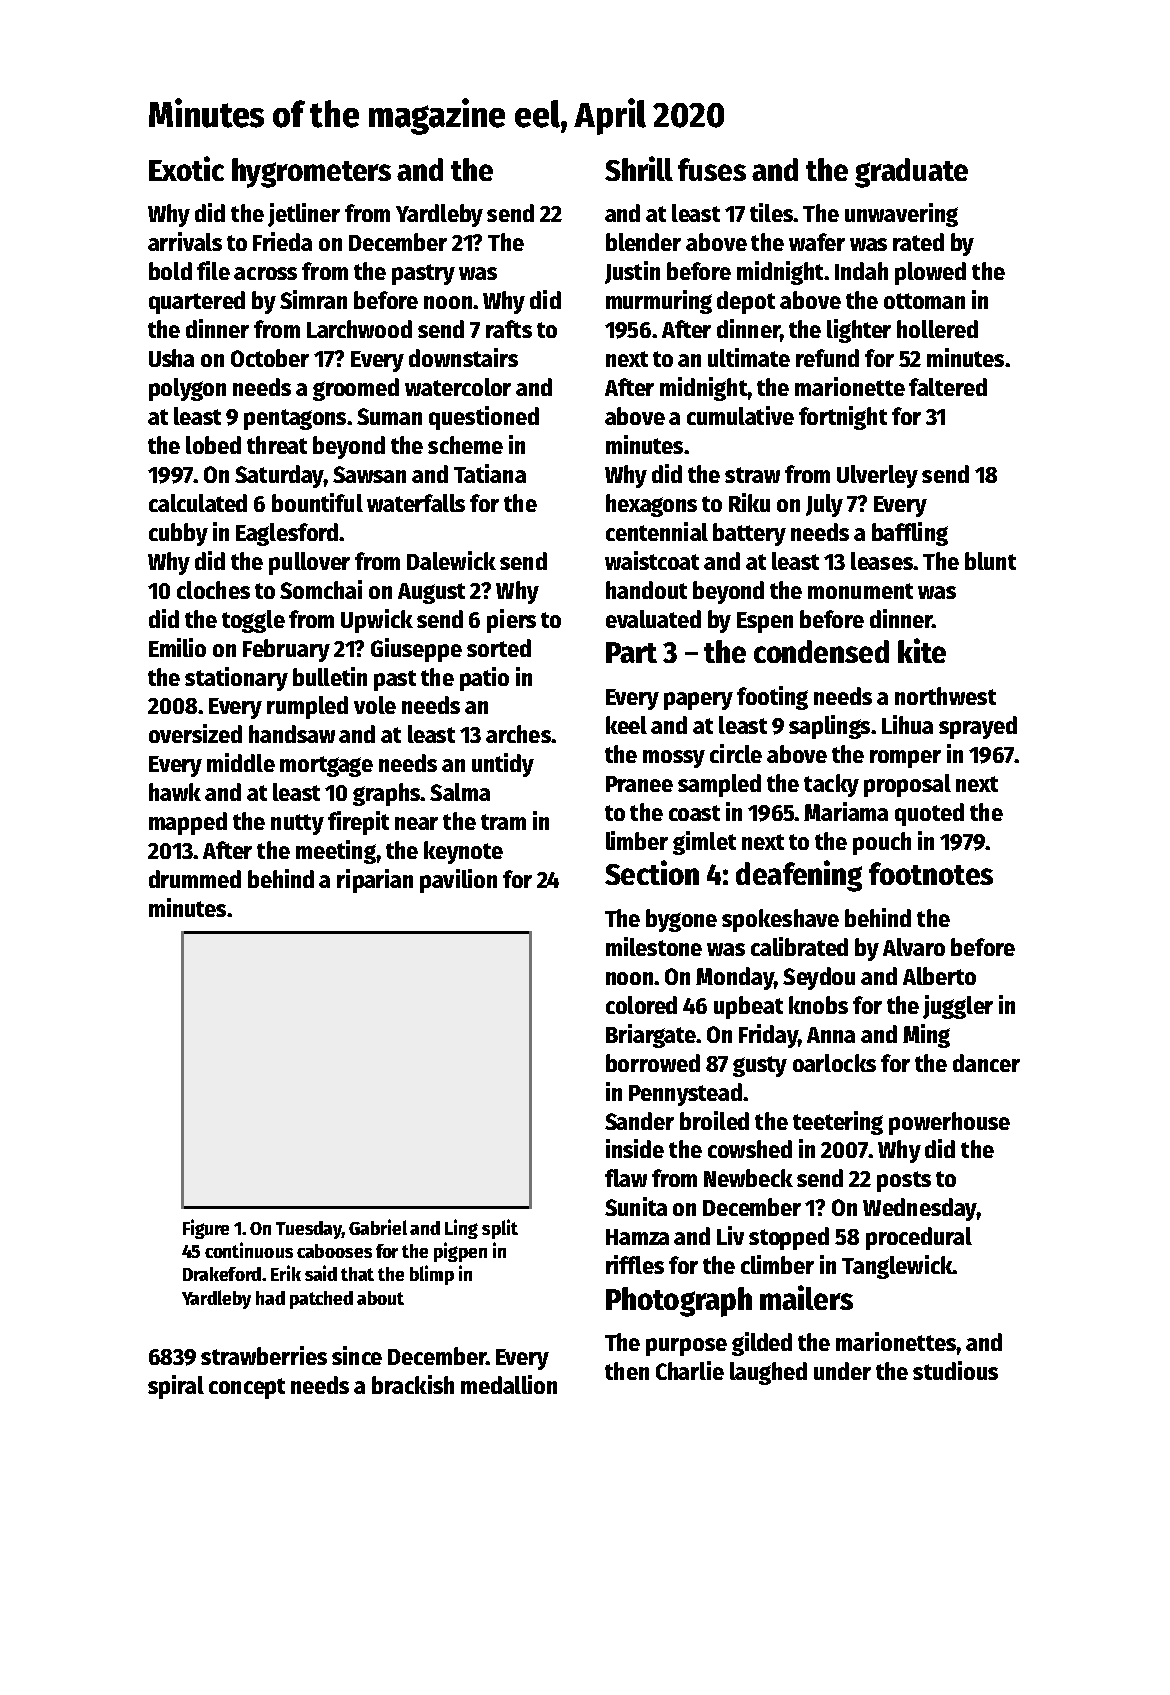 The width and height of the image is (1170, 1695). I want to click on Shrill, so click(639, 168).
